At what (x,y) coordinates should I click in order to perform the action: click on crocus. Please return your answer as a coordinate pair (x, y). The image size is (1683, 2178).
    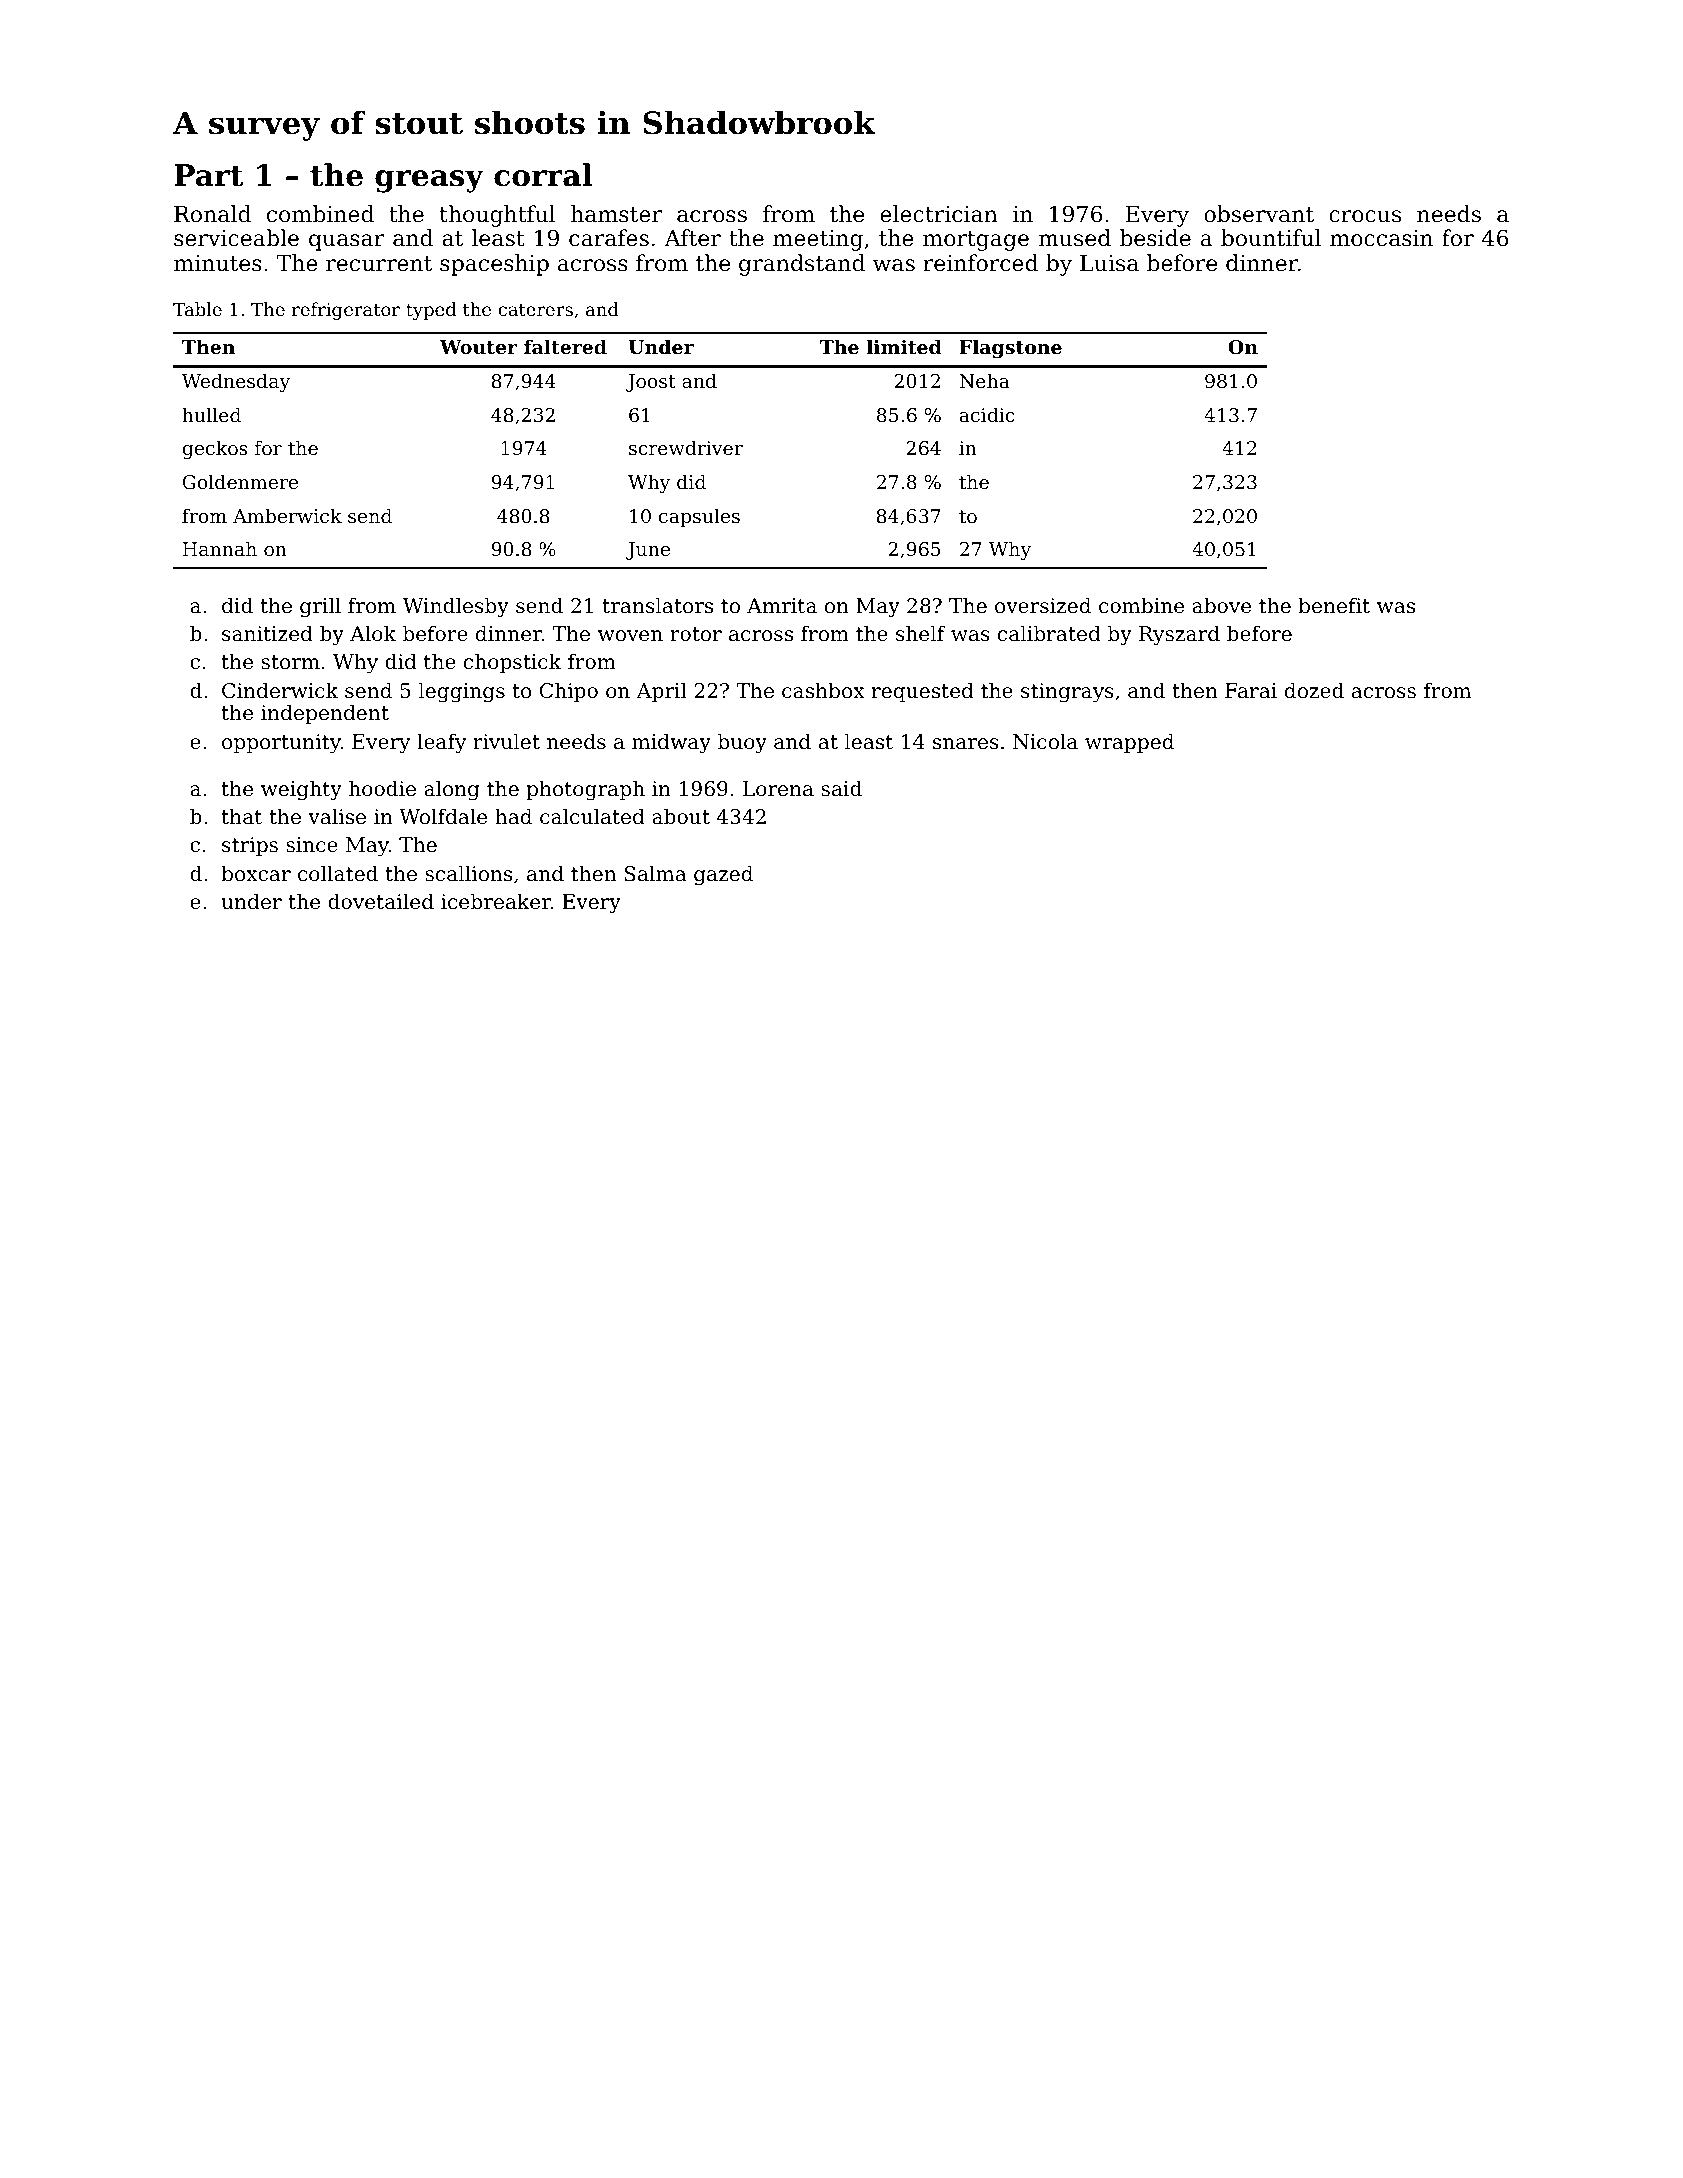
    Looking at the image, I should click on (1365, 216).
